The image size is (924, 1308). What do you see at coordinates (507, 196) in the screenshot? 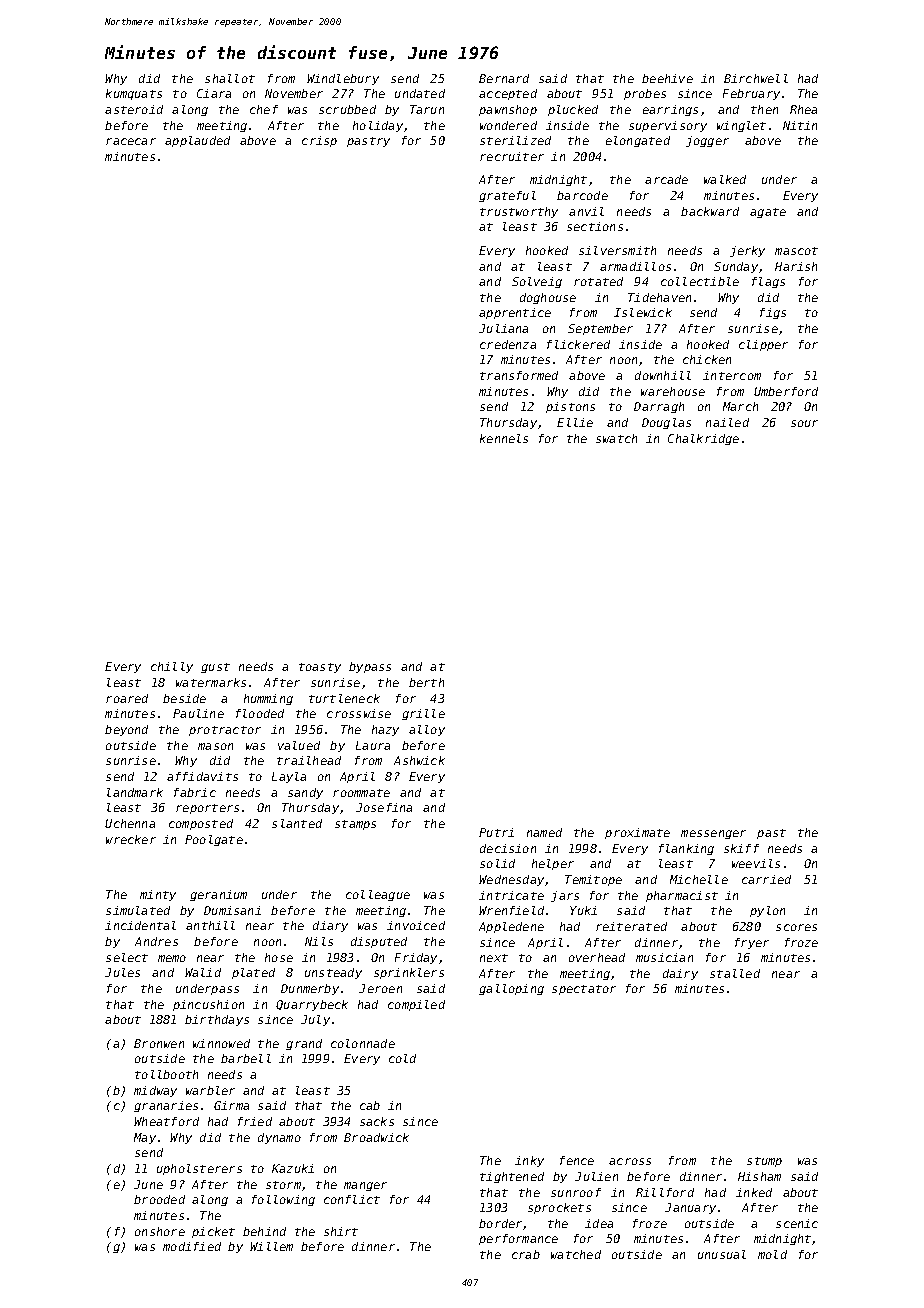
I see `grateful` at bounding box center [507, 196].
